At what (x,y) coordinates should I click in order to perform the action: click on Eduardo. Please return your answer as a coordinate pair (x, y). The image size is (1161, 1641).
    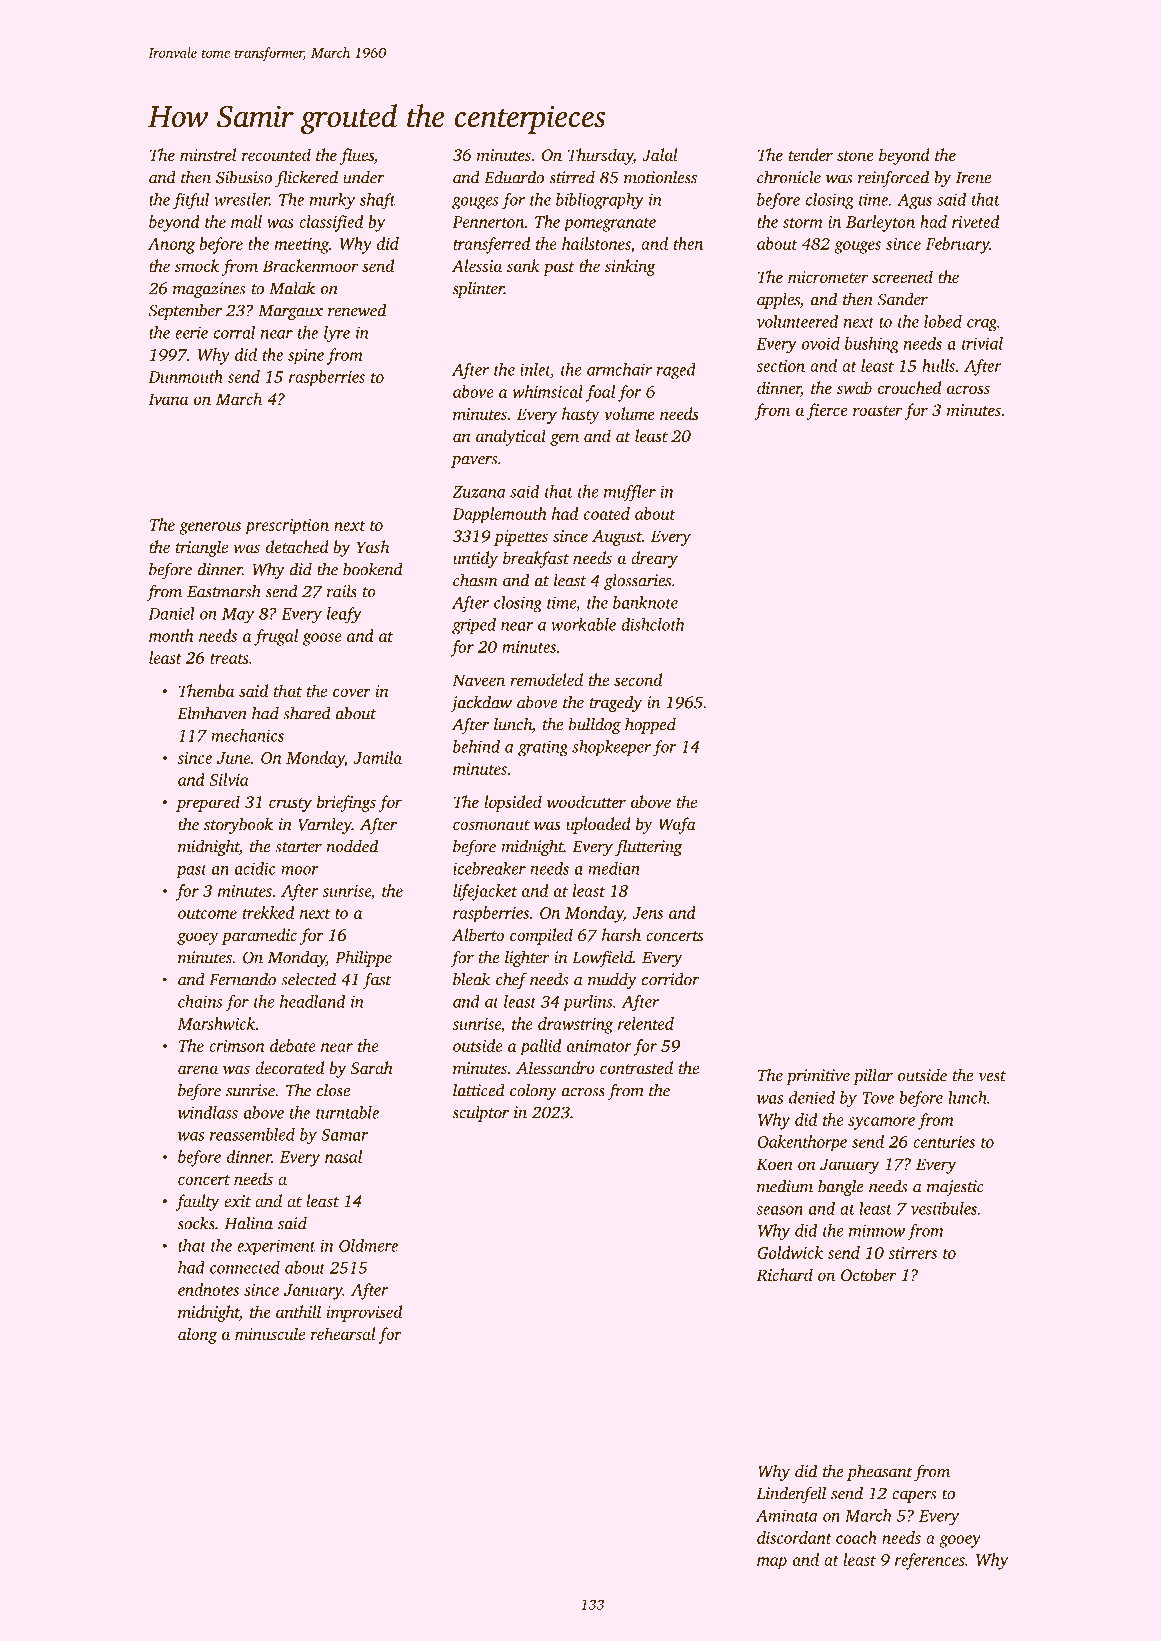
    Looking at the image, I should click on (514, 177).
